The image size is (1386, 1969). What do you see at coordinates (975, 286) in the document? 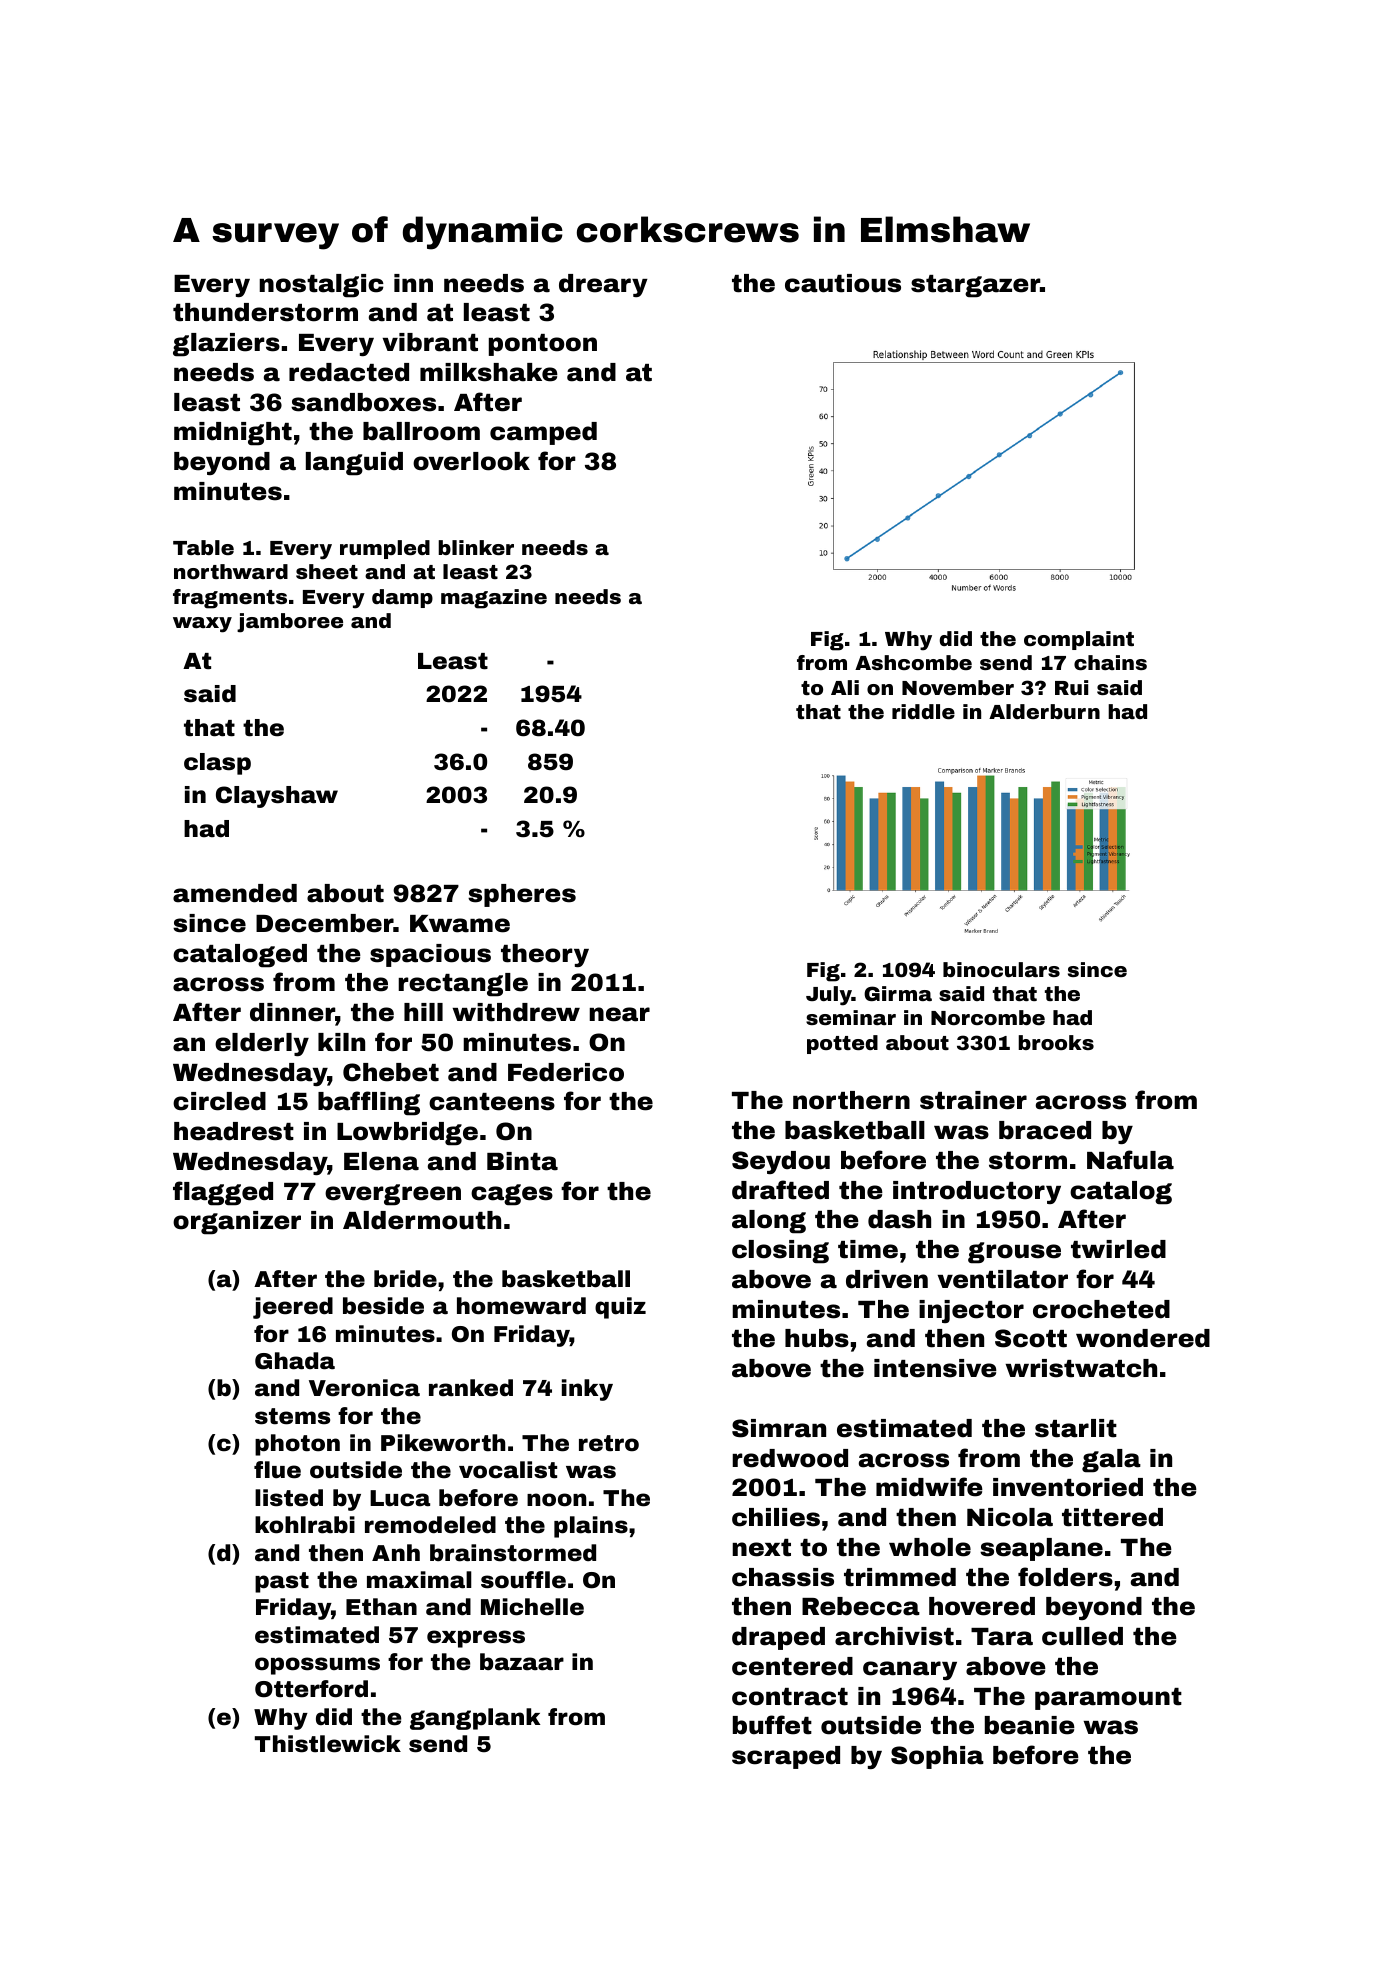
I see `stargazer` at bounding box center [975, 286].
